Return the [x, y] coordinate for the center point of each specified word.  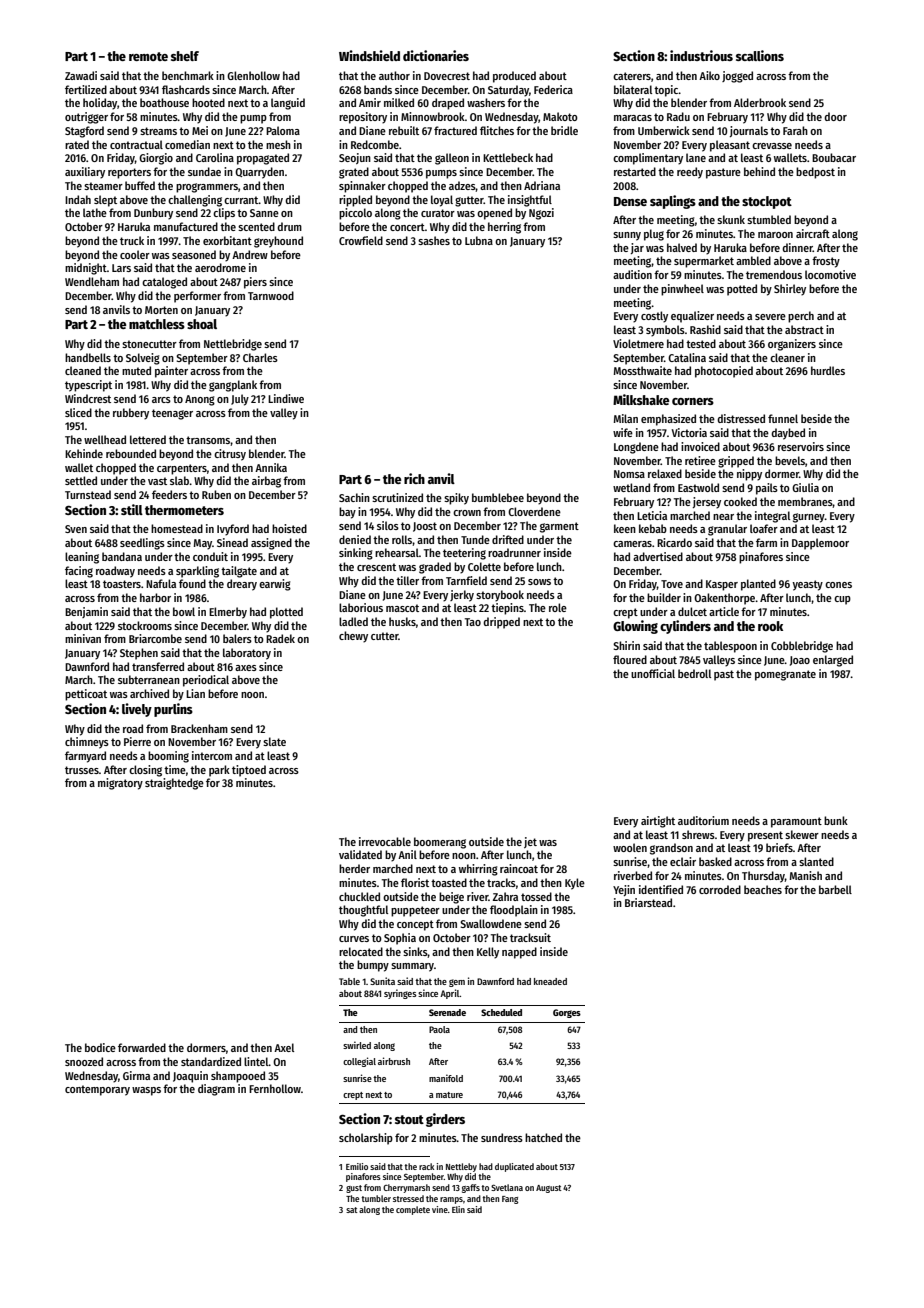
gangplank [233, 386]
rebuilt [404, 130]
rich [414, 478]
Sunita [382, 981]
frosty [826, 262]
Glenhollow [253, 75]
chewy [353, 637]
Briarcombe [155, 638]
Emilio [357, 1166]
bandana [122, 556]
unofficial [653, 673]
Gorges [567, 1013]
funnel [783, 418]
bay [347, 513]
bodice [100, 1047]
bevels [790, 460]
